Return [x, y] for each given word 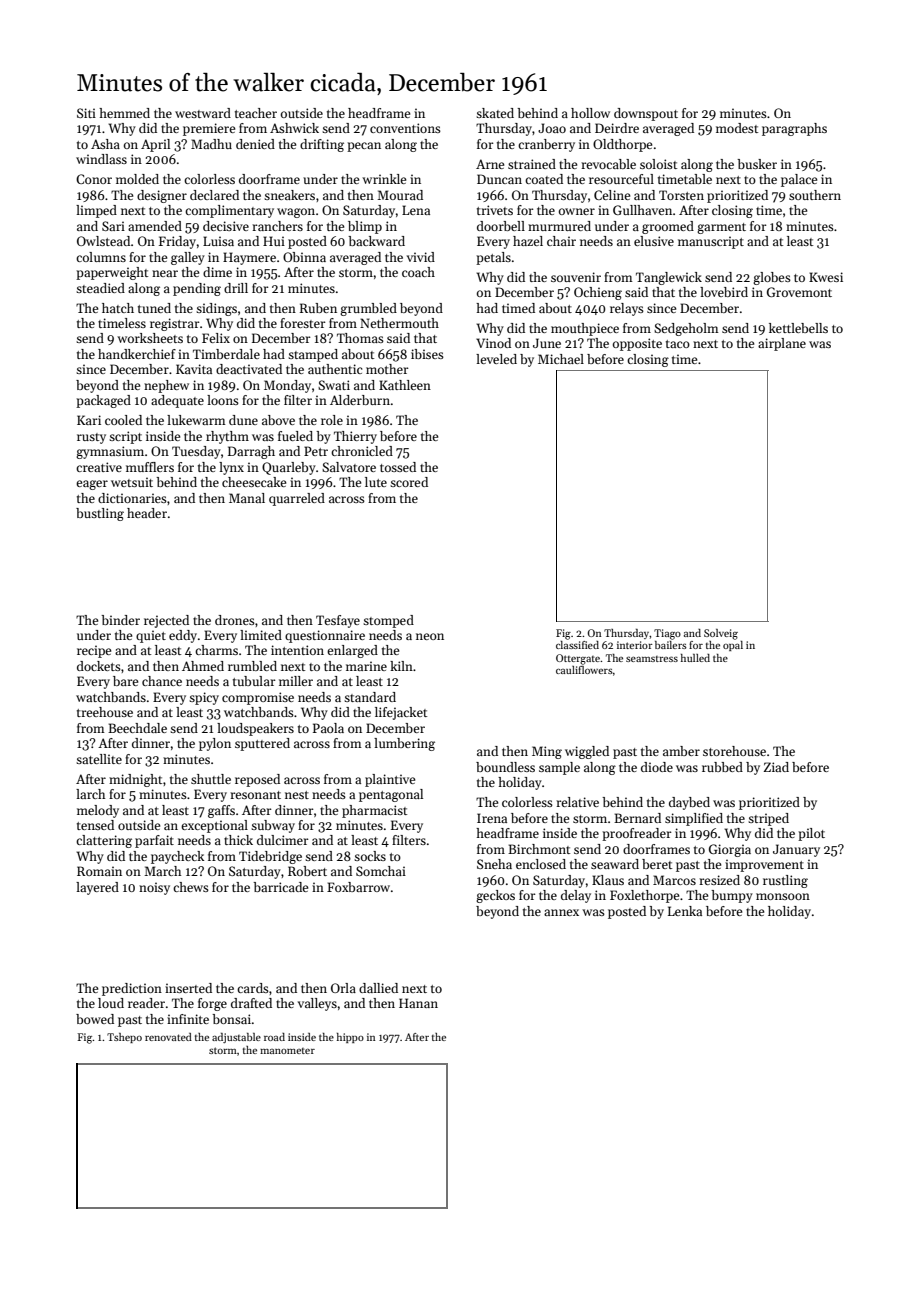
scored [409, 482]
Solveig [721, 634]
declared [214, 195]
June [547, 343]
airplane [782, 344]
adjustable [236, 1038]
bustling [100, 514]
